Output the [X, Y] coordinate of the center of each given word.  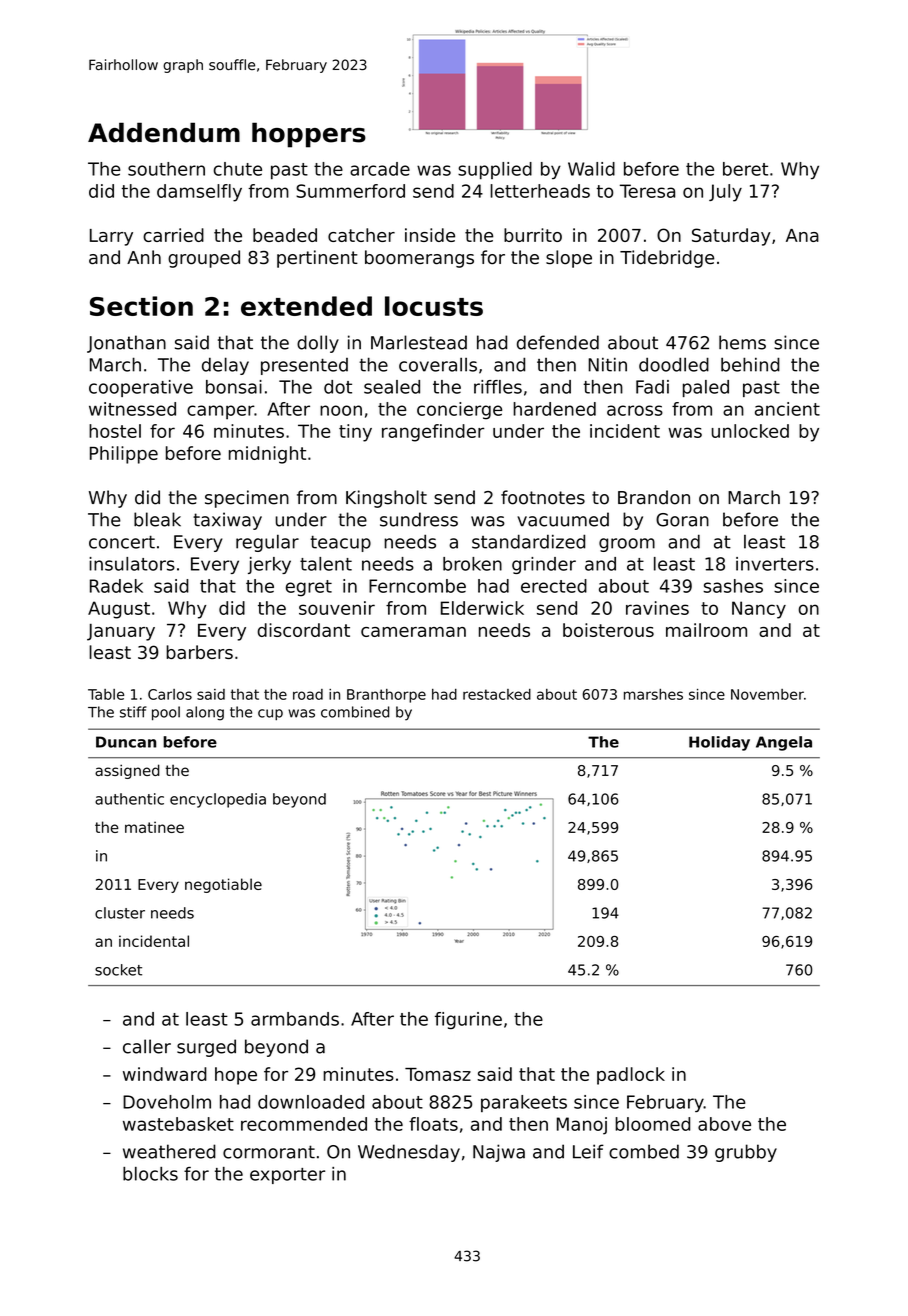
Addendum [164, 132]
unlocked [750, 431]
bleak [157, 519]
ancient [787, 409]
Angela [784, 743]
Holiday [719, 743]
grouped [204, 259]
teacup [340, 544]
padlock [631, 1076]
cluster [120, 913]
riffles [498, 387]
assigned [127, 771]
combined [355, 712]
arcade [380, 169]
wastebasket [178, 1124]
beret [745, 169]
